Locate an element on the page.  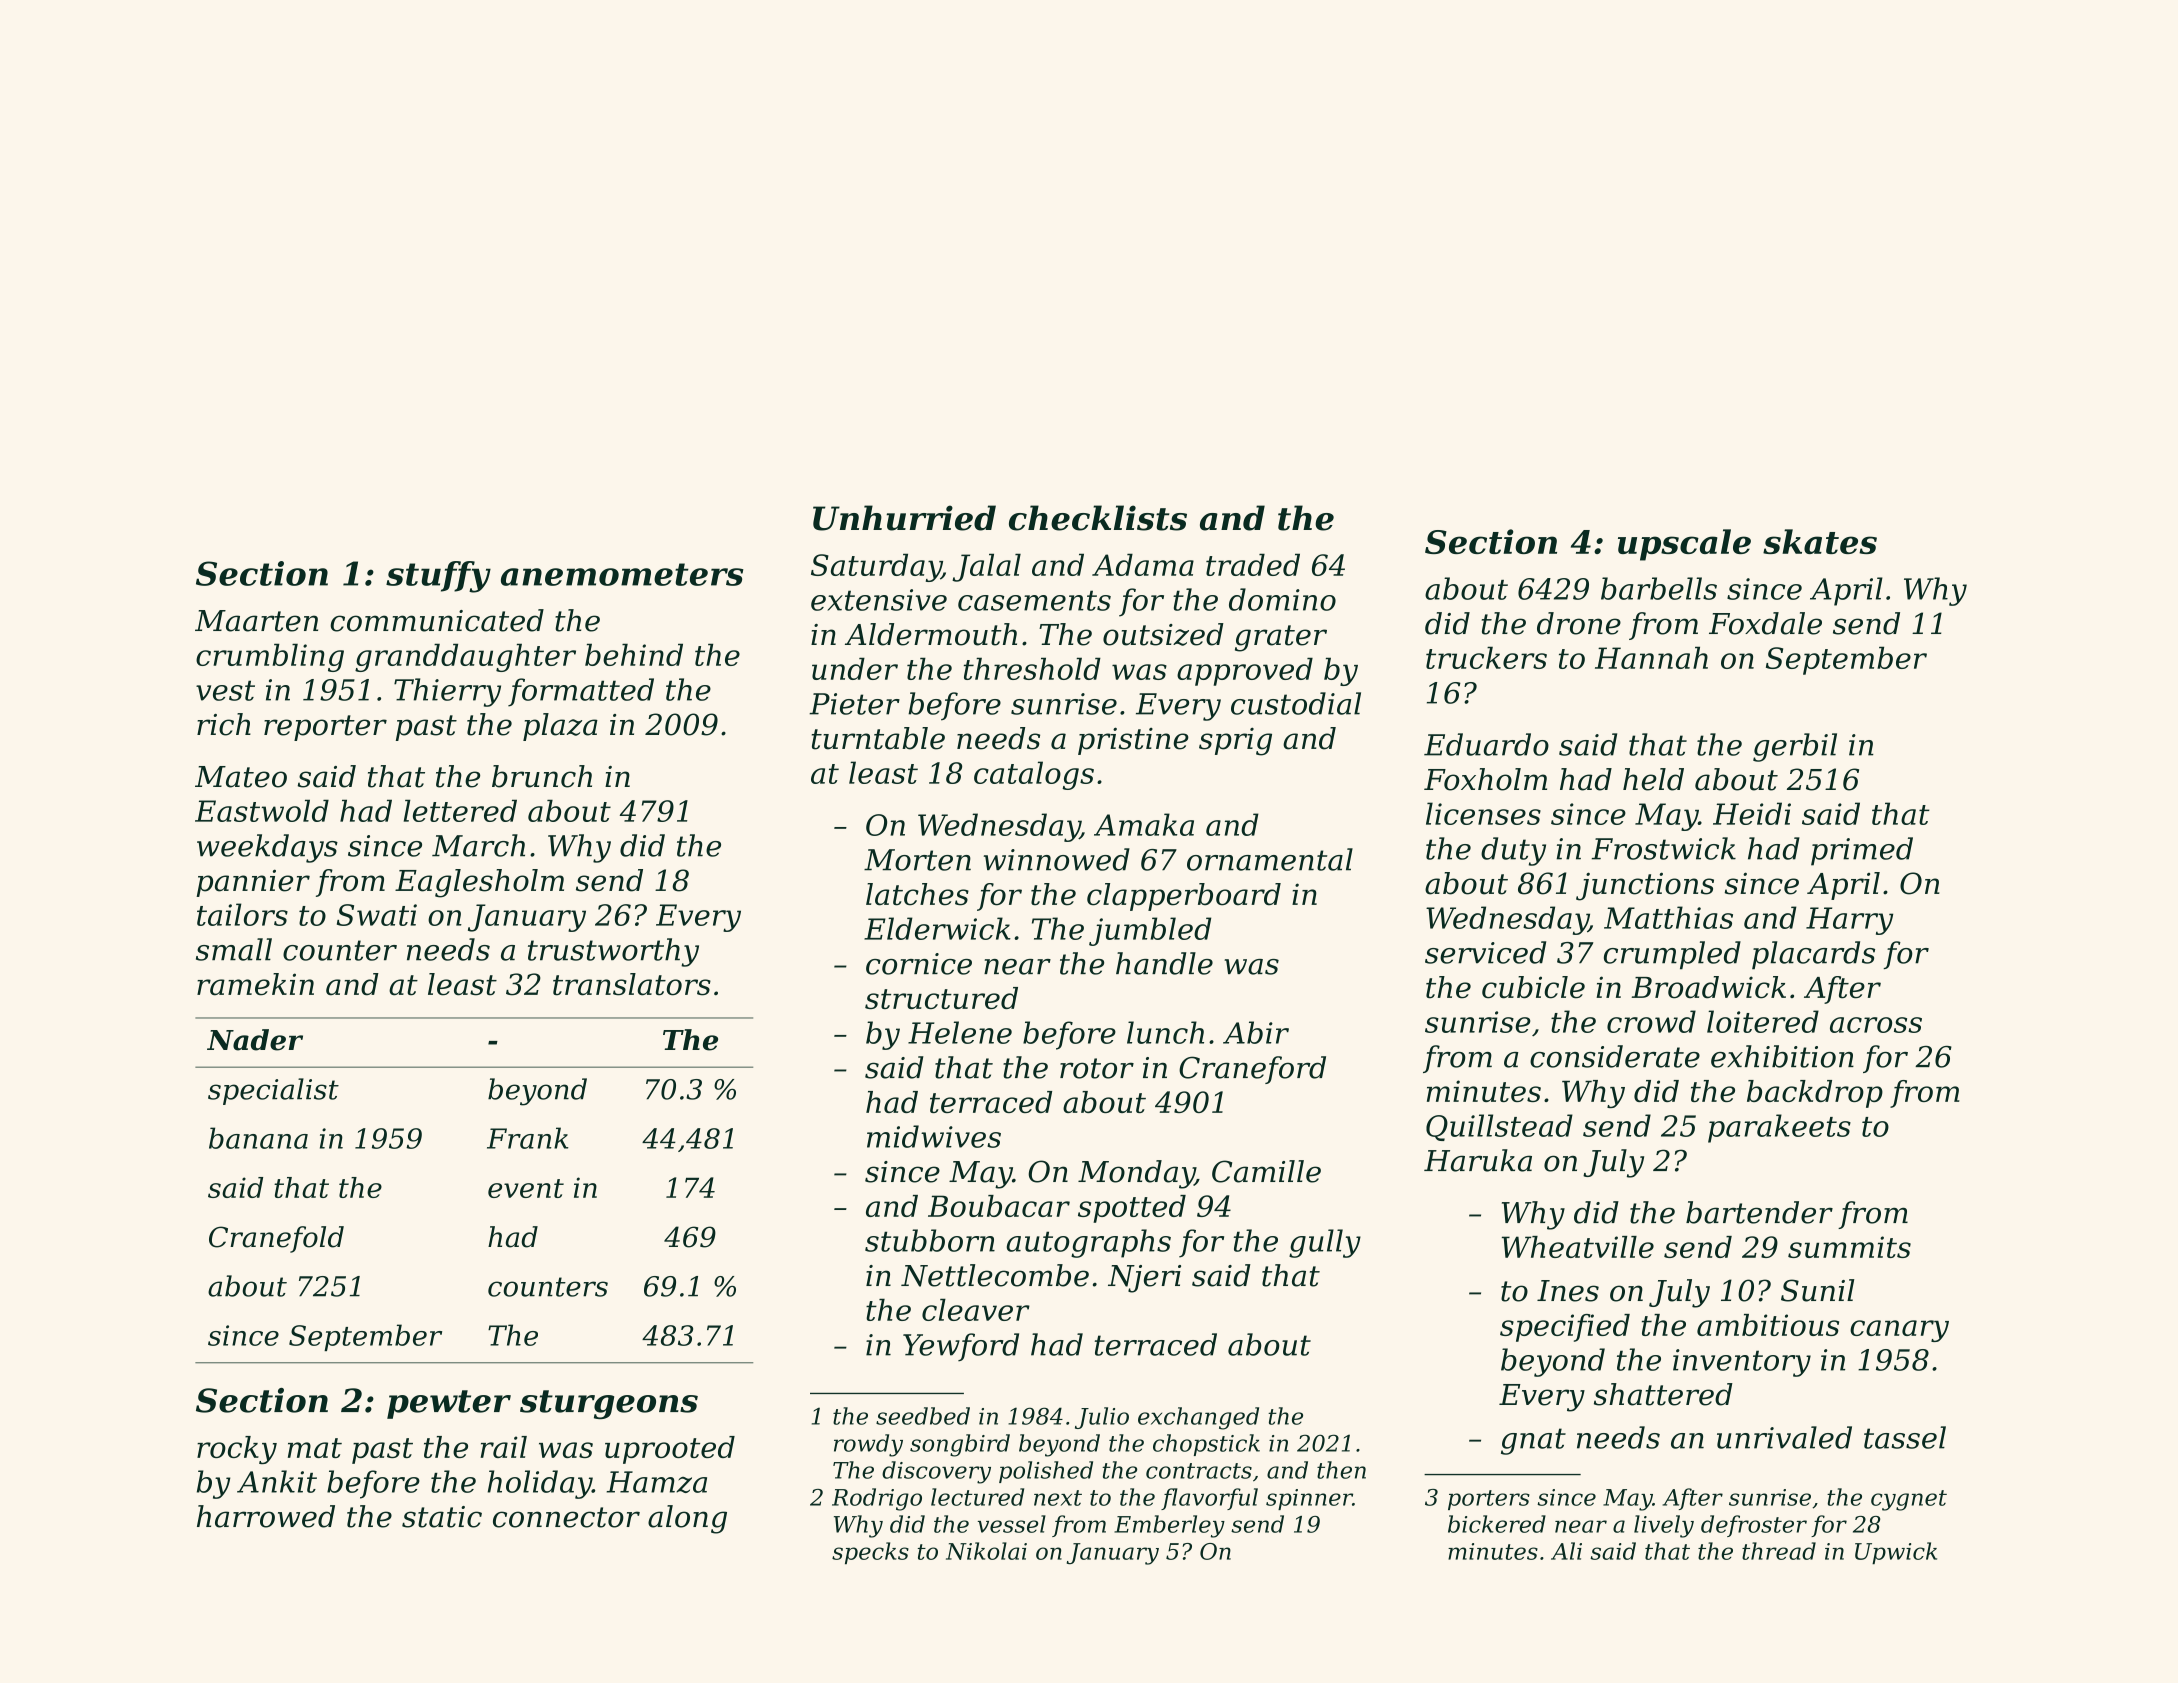
brunch is located at coordinates (542, 776).
